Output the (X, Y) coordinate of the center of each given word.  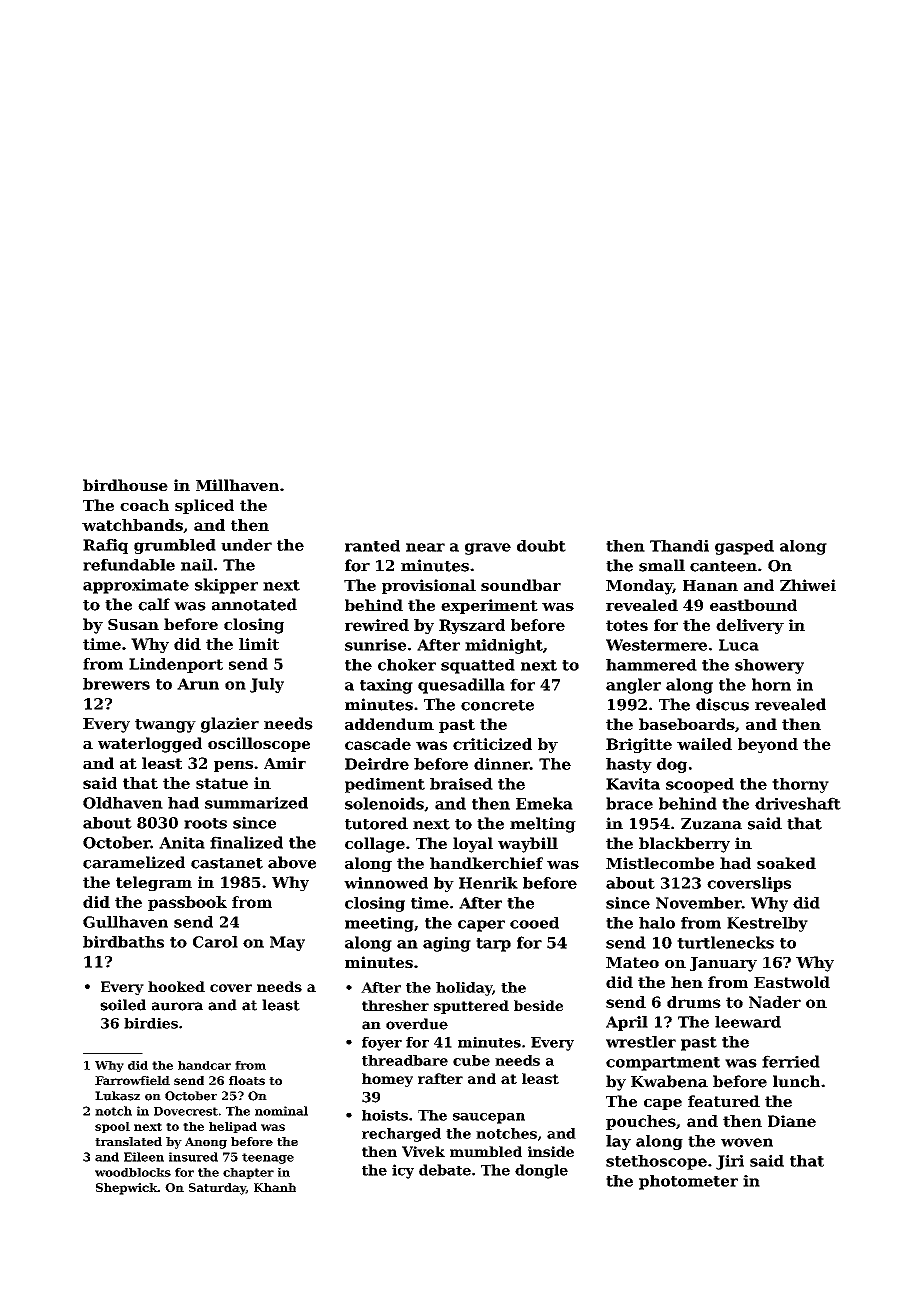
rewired (377, 625)
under (246, 545)
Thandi (679, 546)
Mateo (632, 962)
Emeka (544, 803)
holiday (464, 989)
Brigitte (639, 745)
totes (627, 625)
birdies (151, 1023)
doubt (541, 546)
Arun (198, 684)
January (723, 964)
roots (205, 823)
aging (447, 944)
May (287, 943)
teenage (268, 1158)
